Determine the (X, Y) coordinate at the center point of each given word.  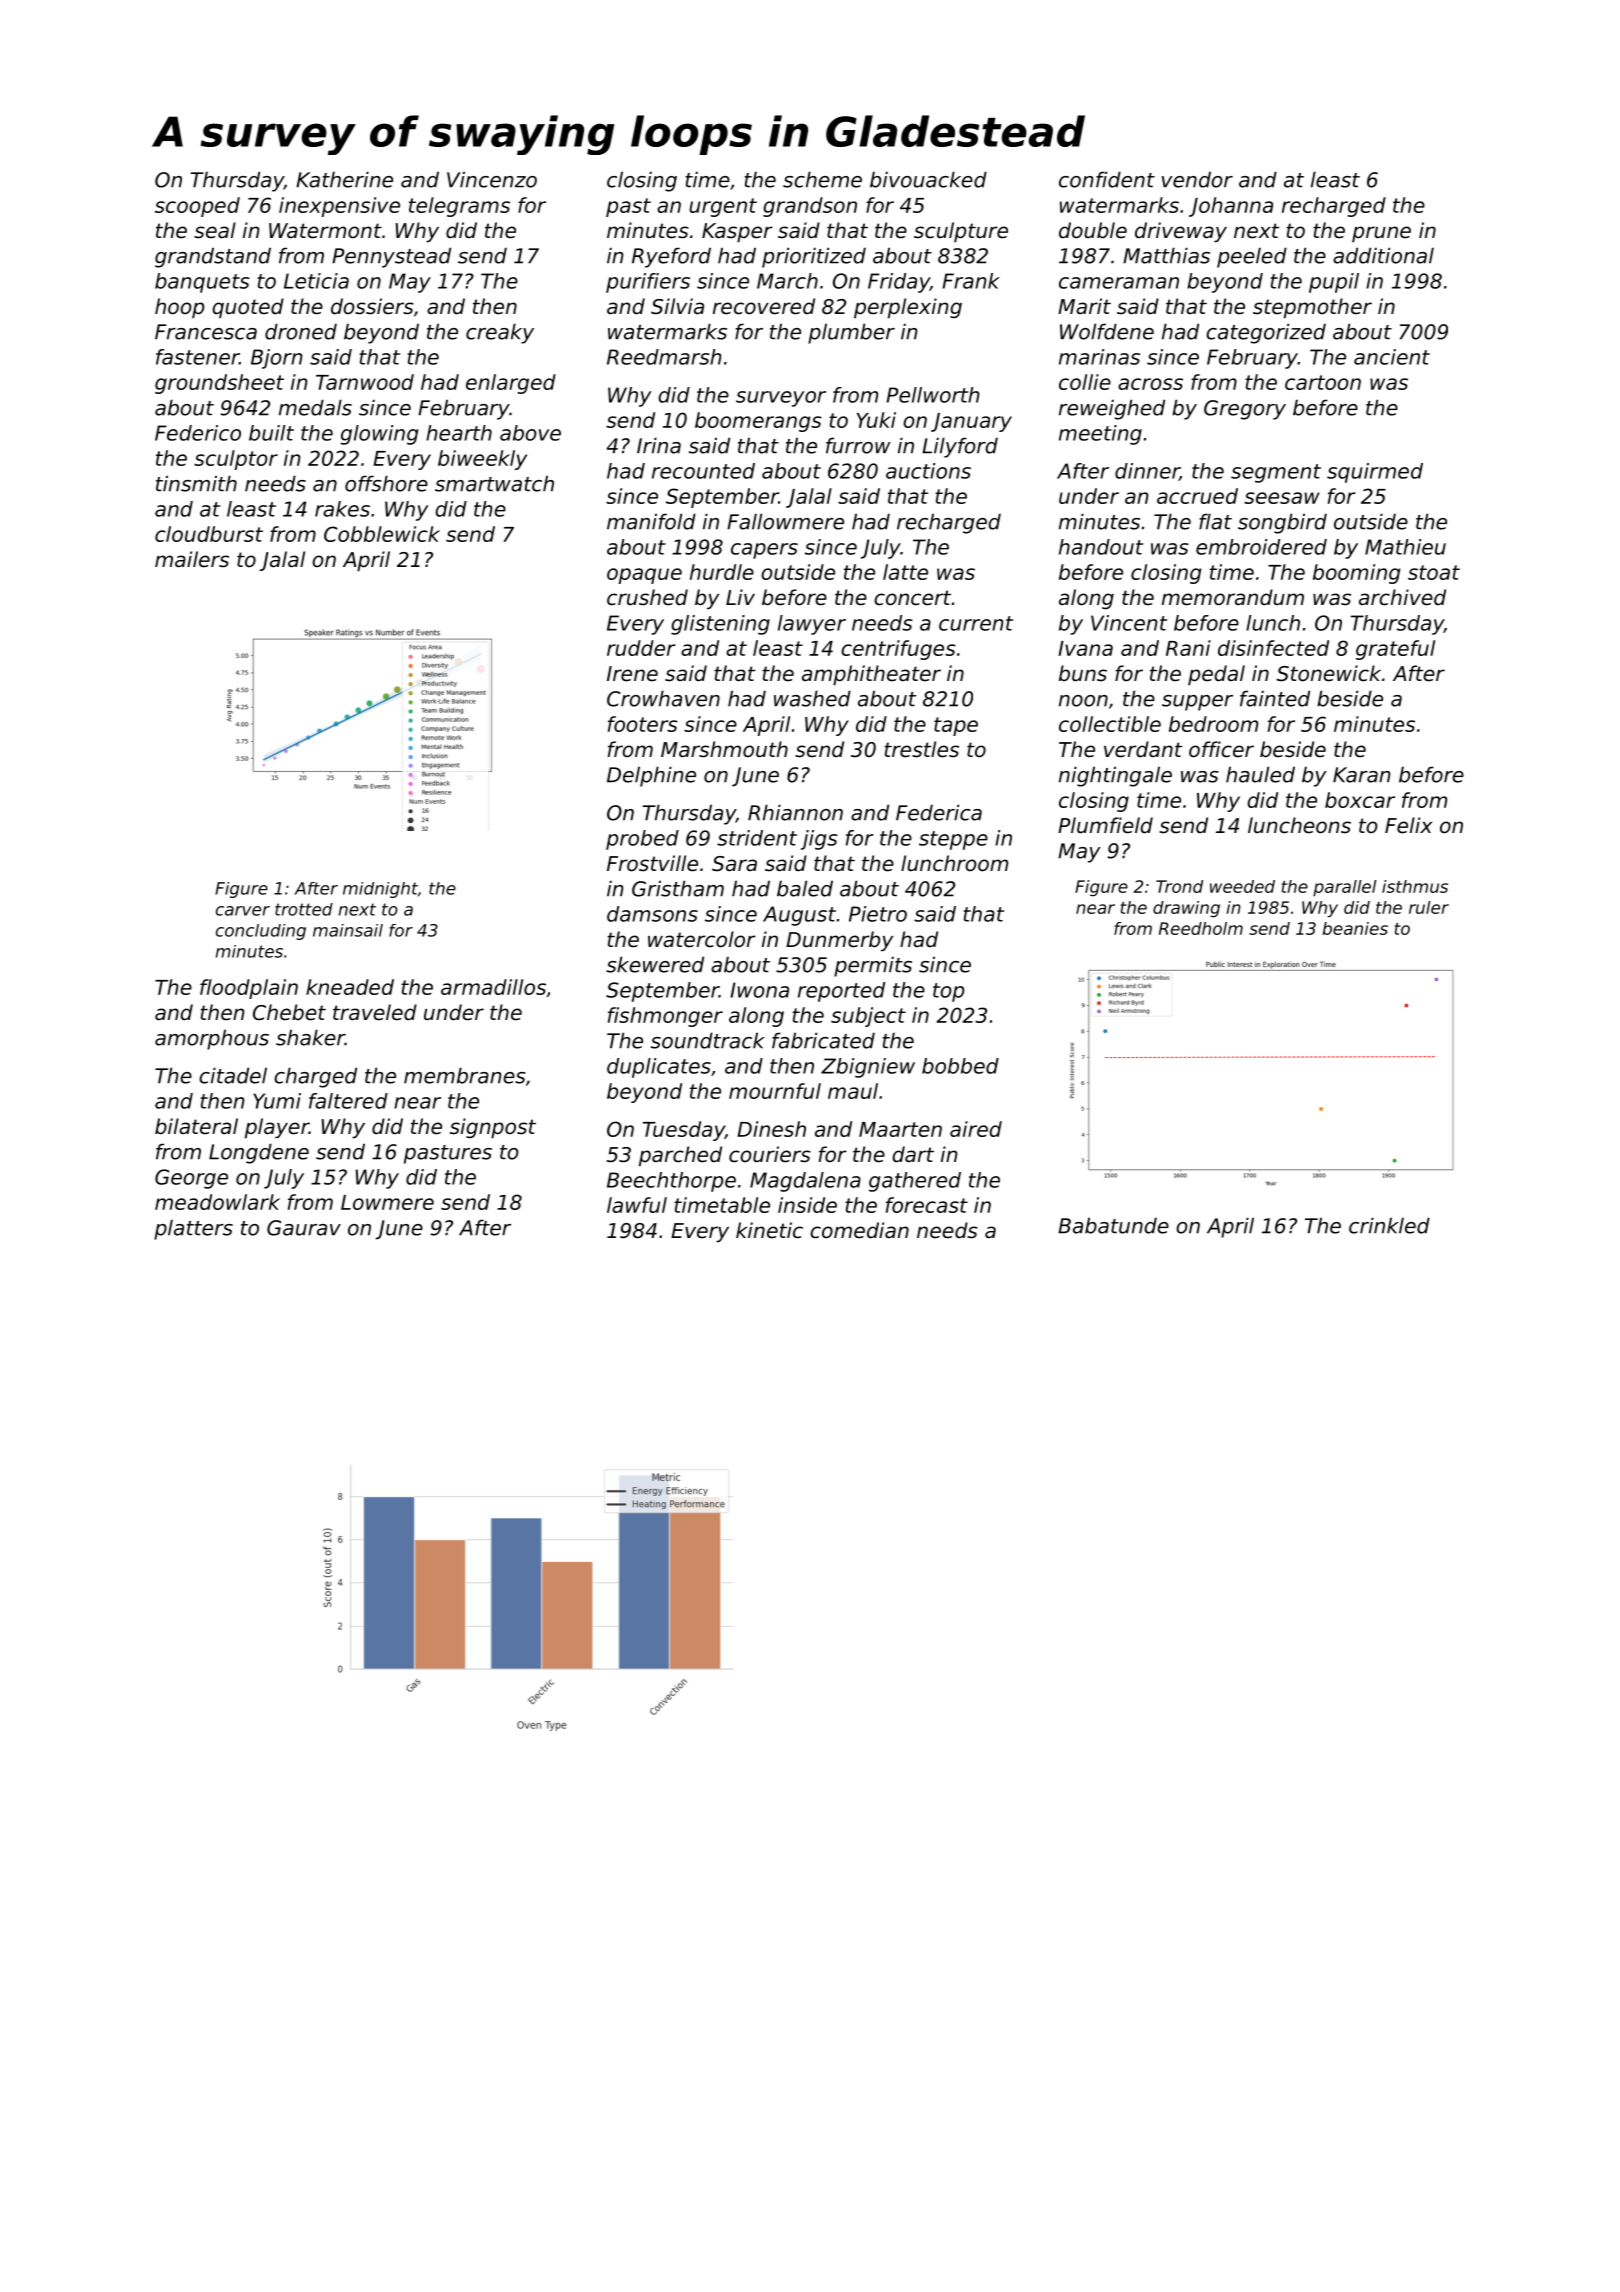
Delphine (651, 776)
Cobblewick (382, 534)
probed (642, 840)
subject (868, 1017)
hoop (179, 308)
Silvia (677, 306)
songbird (1282, 523)
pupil (1334, 283)
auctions (928, 471)
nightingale (1115, 776)
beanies (1355, 928)
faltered (348, 1101)
